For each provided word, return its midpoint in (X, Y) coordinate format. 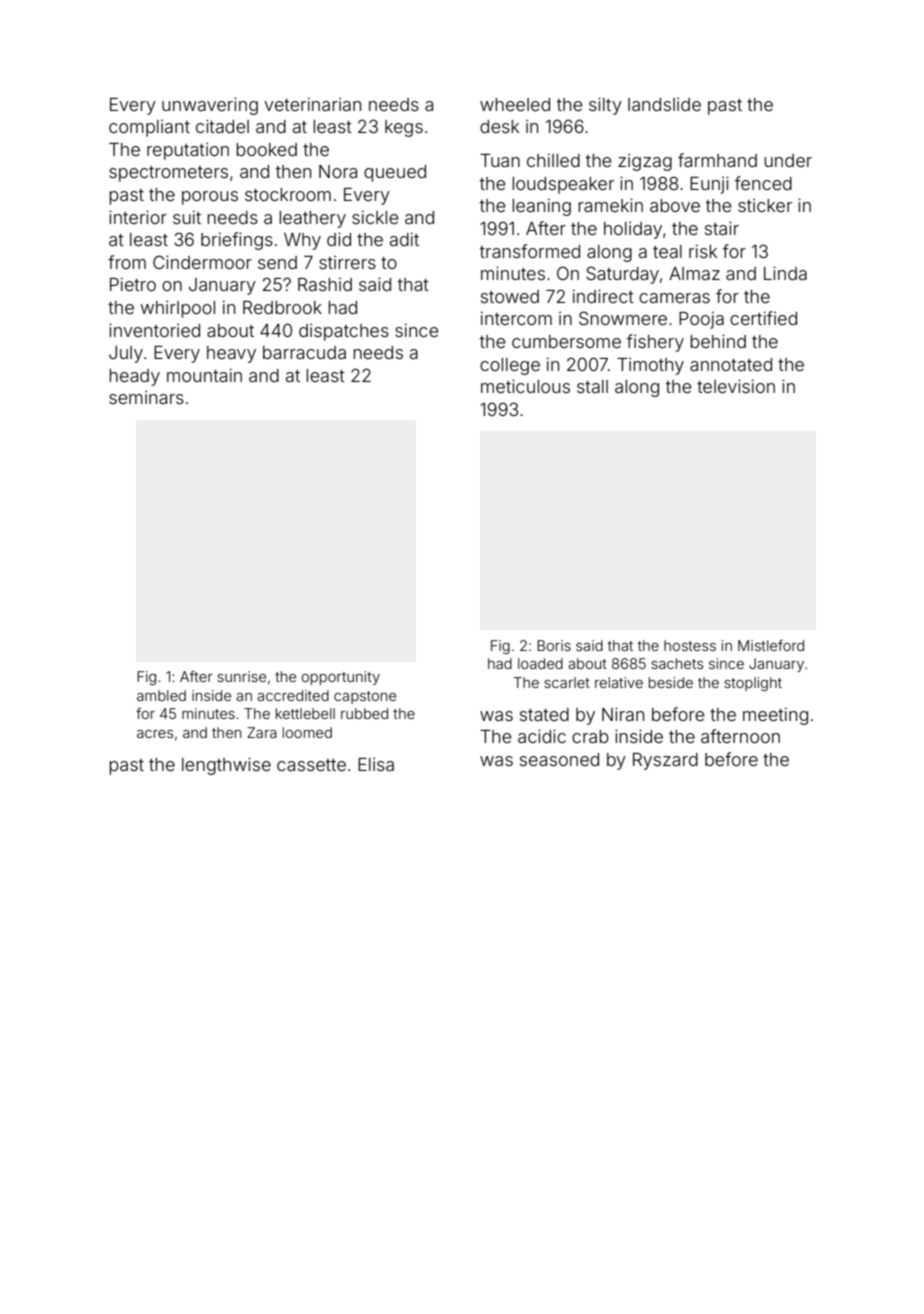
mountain (204, 375)
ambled (161, 695)
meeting (775, 716)
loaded (540, 663)
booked (266, 149)
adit (404, 239)
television (736, 386)
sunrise (241, 676)
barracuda (304, 352)
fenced (763, 183)
